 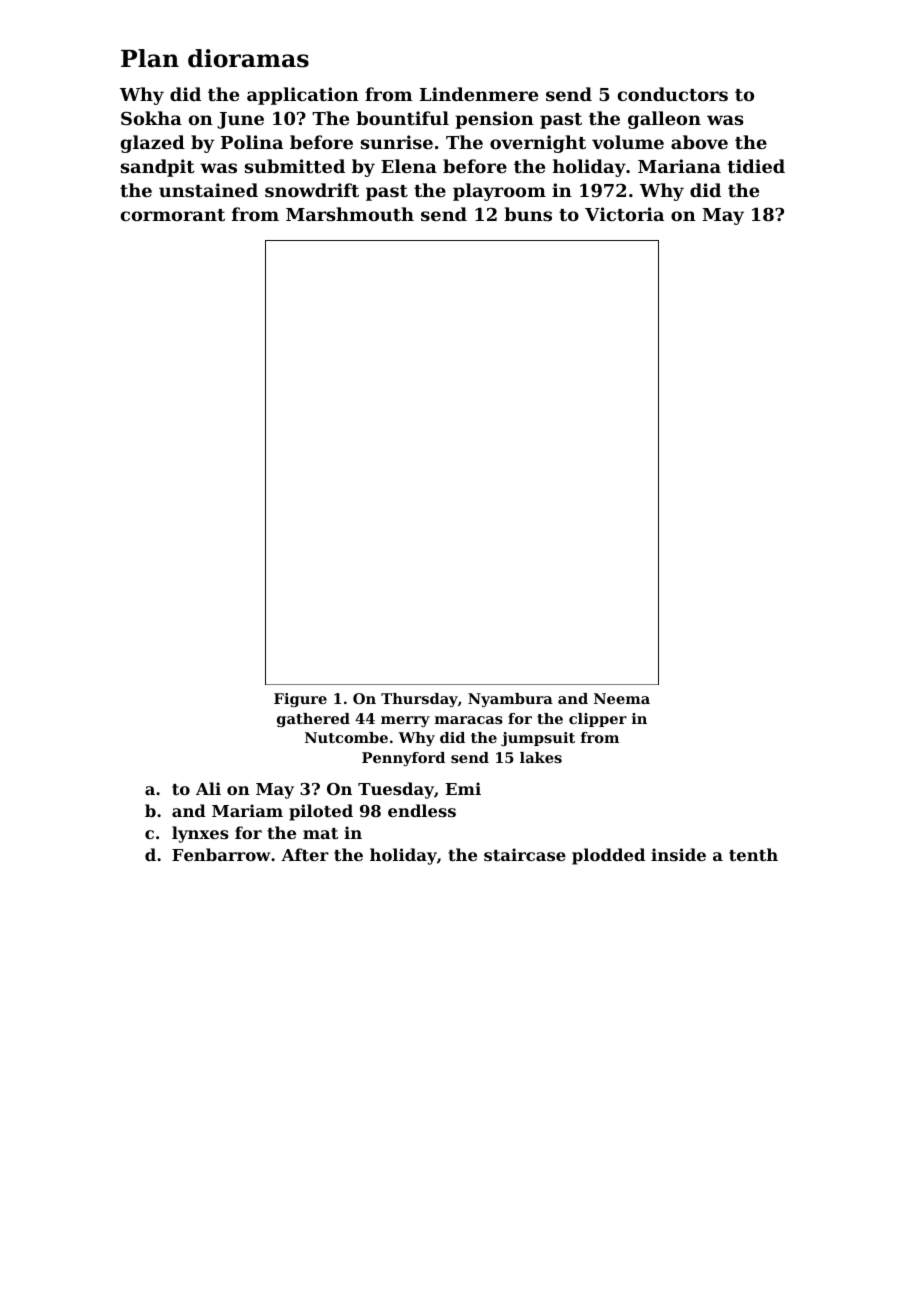 What do you see at coordinates (173, 215) in the document?
I see `cormorant` at bounding box center [173, 215].
